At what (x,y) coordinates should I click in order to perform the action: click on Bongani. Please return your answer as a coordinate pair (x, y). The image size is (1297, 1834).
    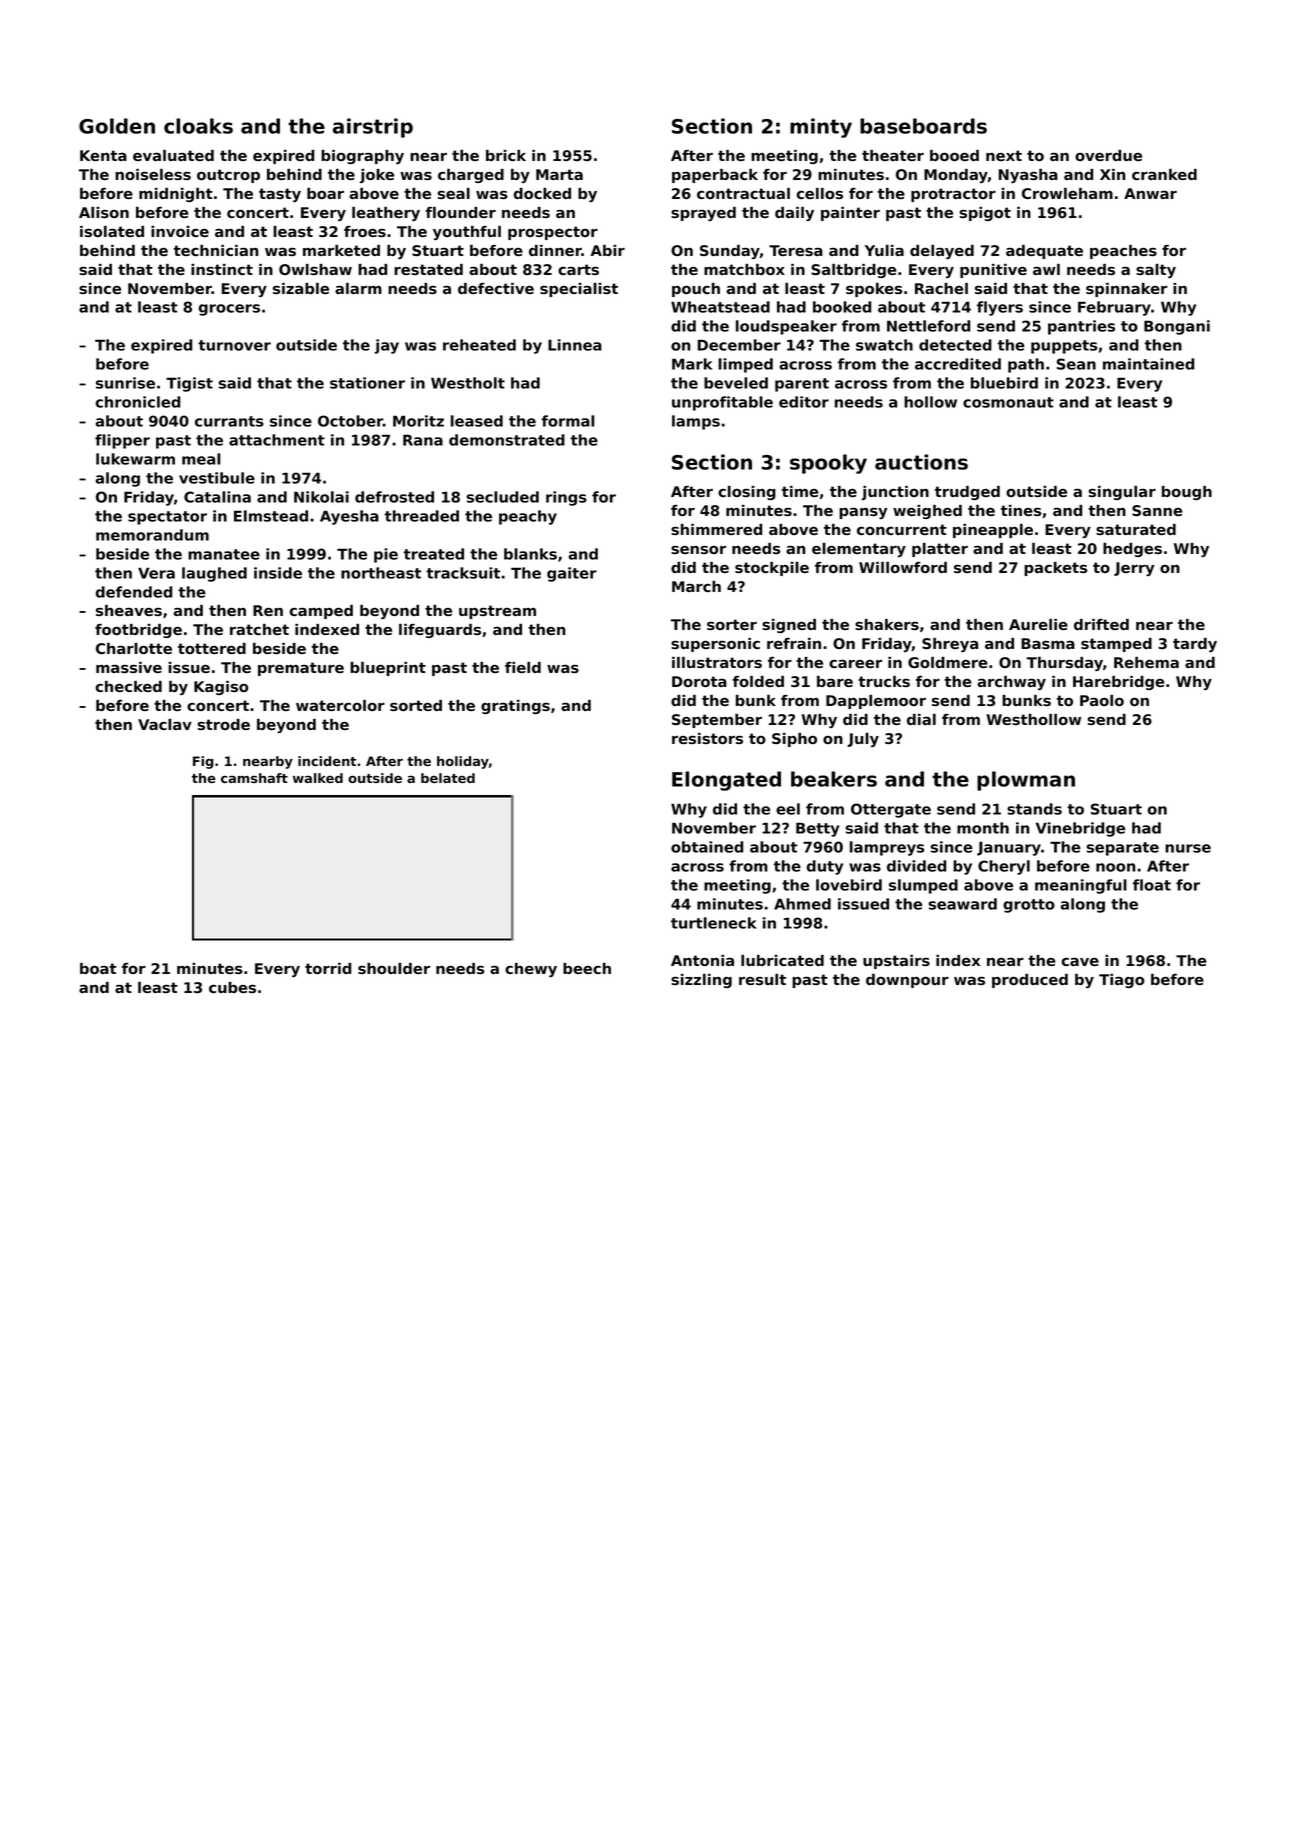
    Looking at the image, I should click on (1177, 327).
